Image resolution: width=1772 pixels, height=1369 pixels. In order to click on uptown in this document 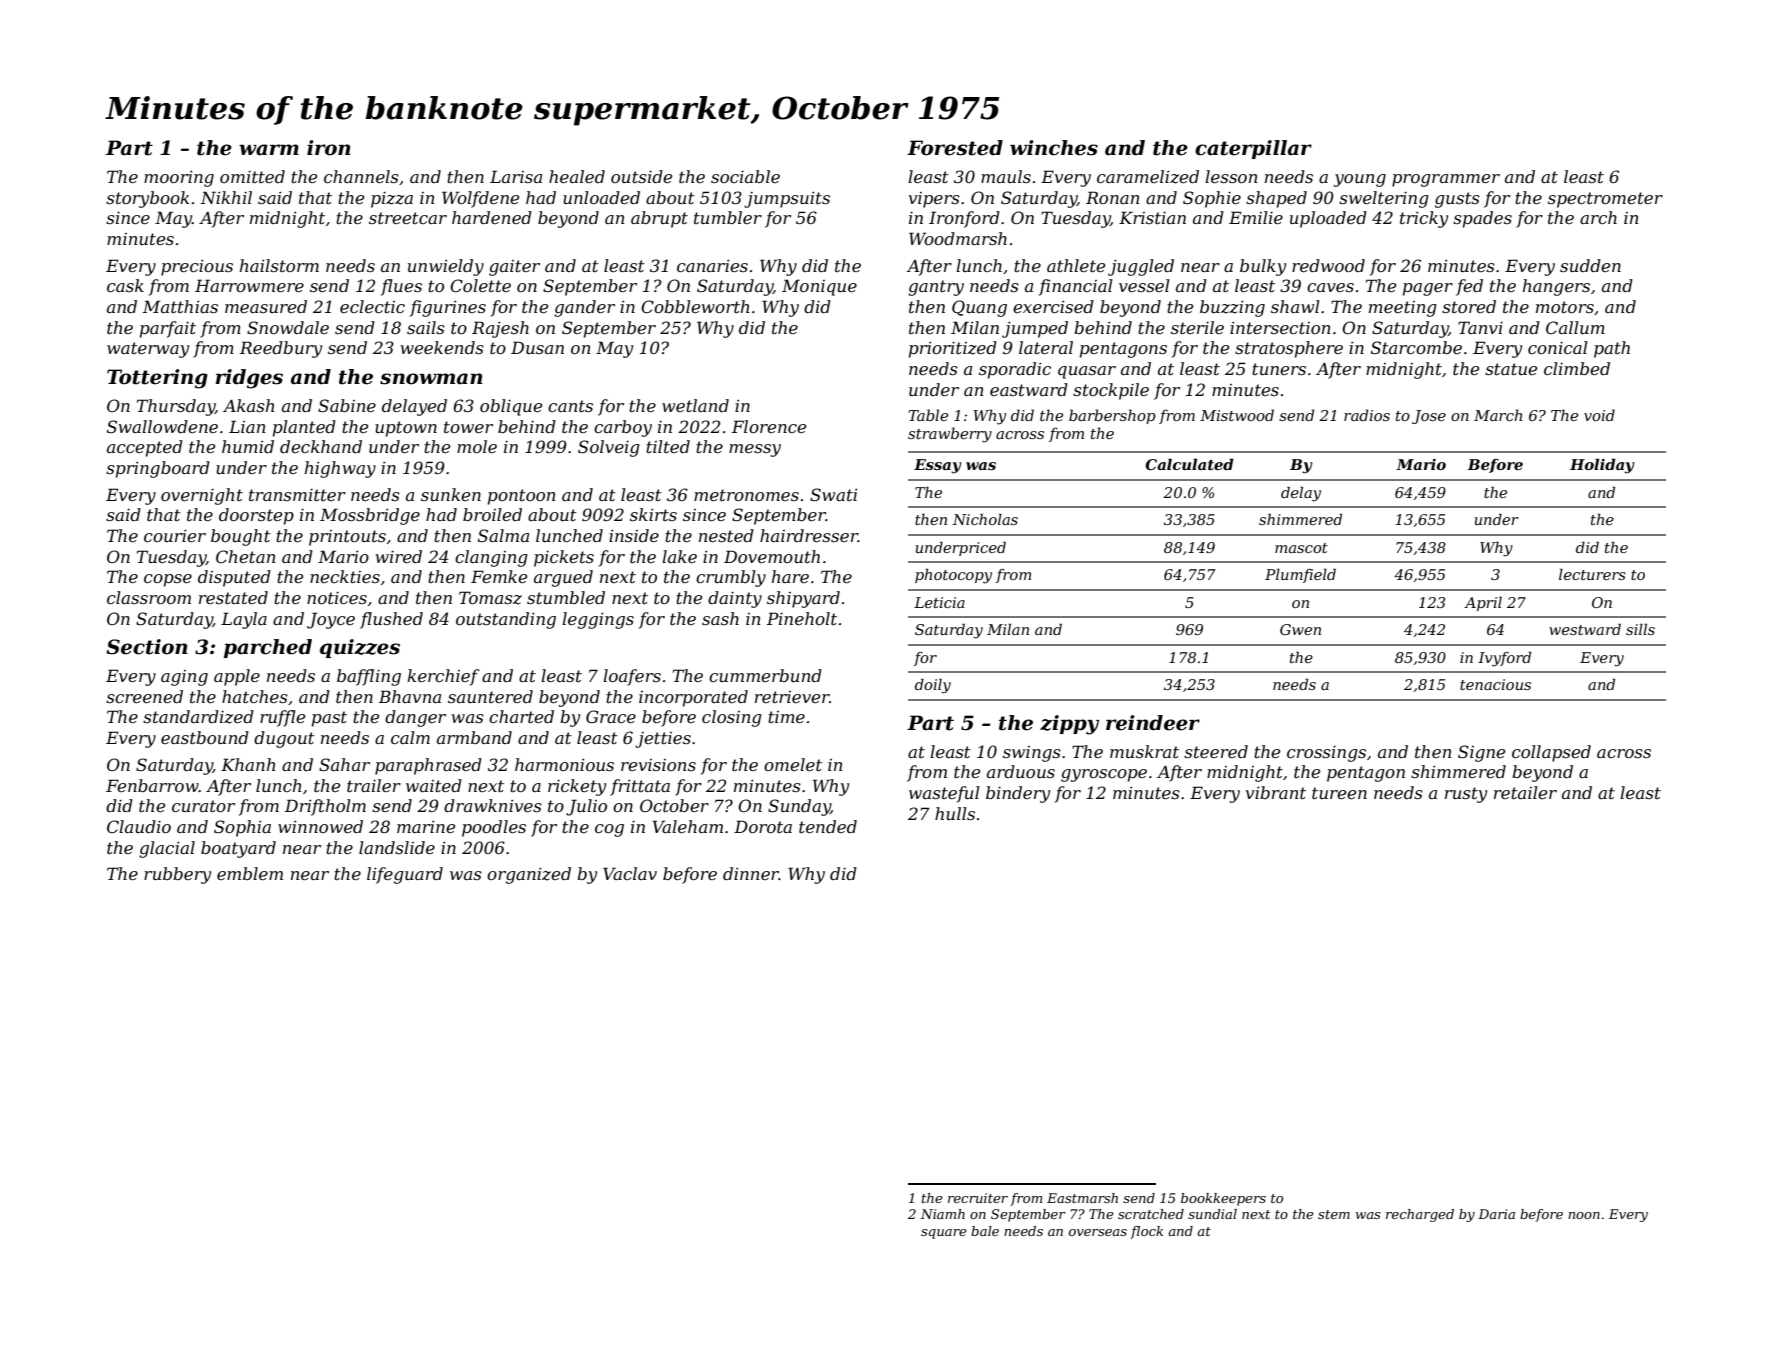, I will do `click(406, 429)`.
